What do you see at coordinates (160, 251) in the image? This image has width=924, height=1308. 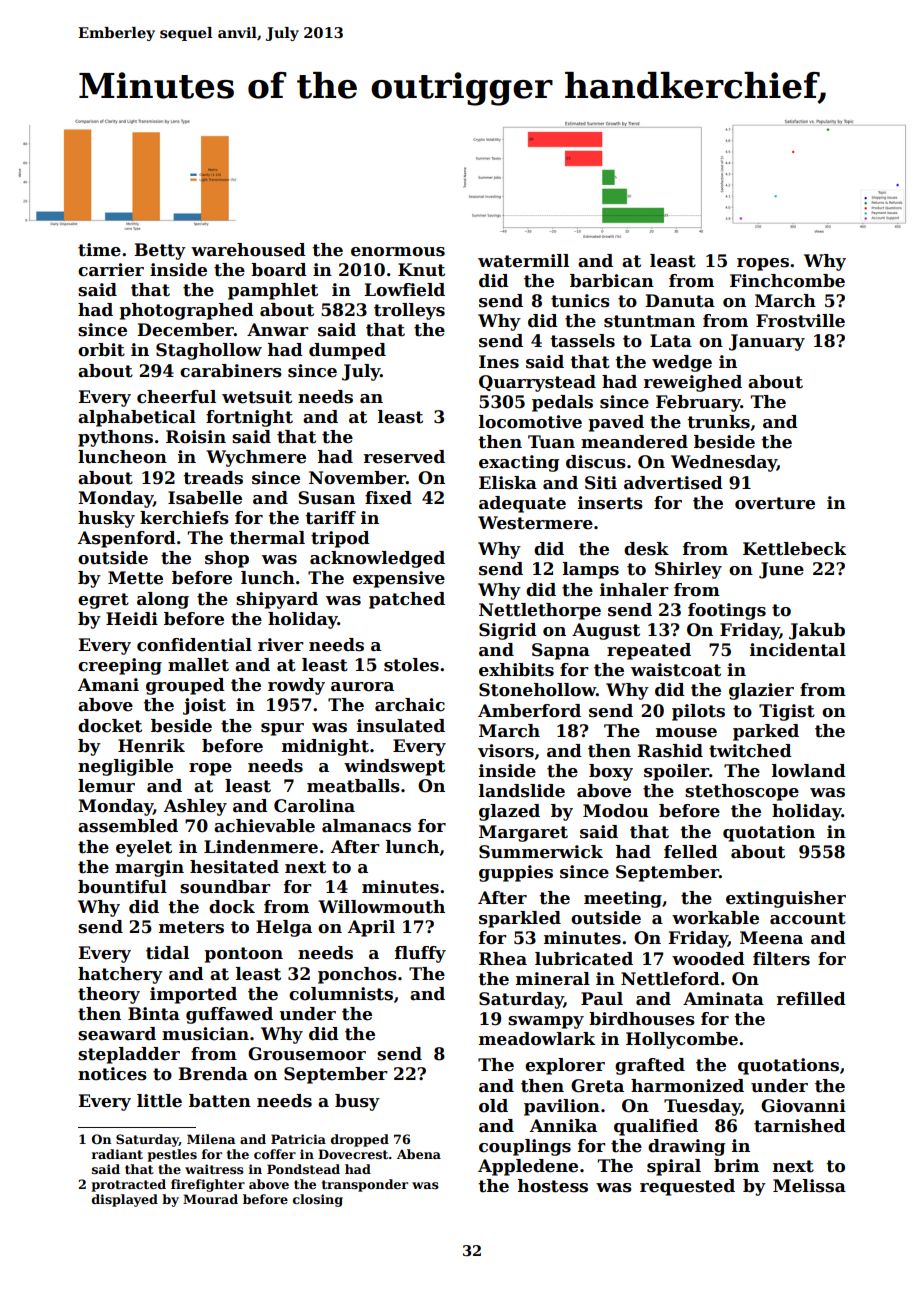 I see `Betty` at bounding box center [160, 251].
